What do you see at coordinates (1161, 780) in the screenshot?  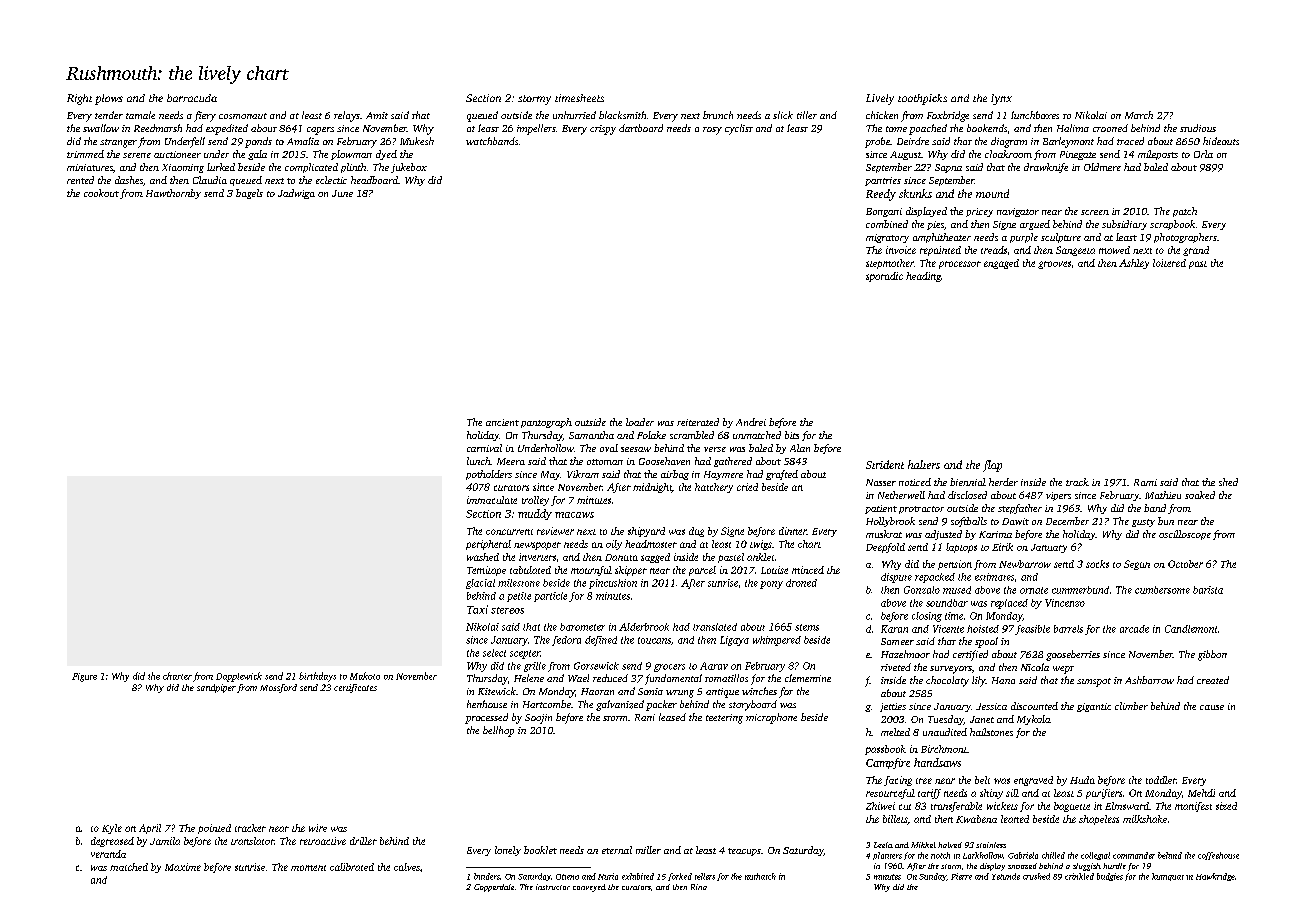 I see `toddler` at bounding box center [1161, 780].
